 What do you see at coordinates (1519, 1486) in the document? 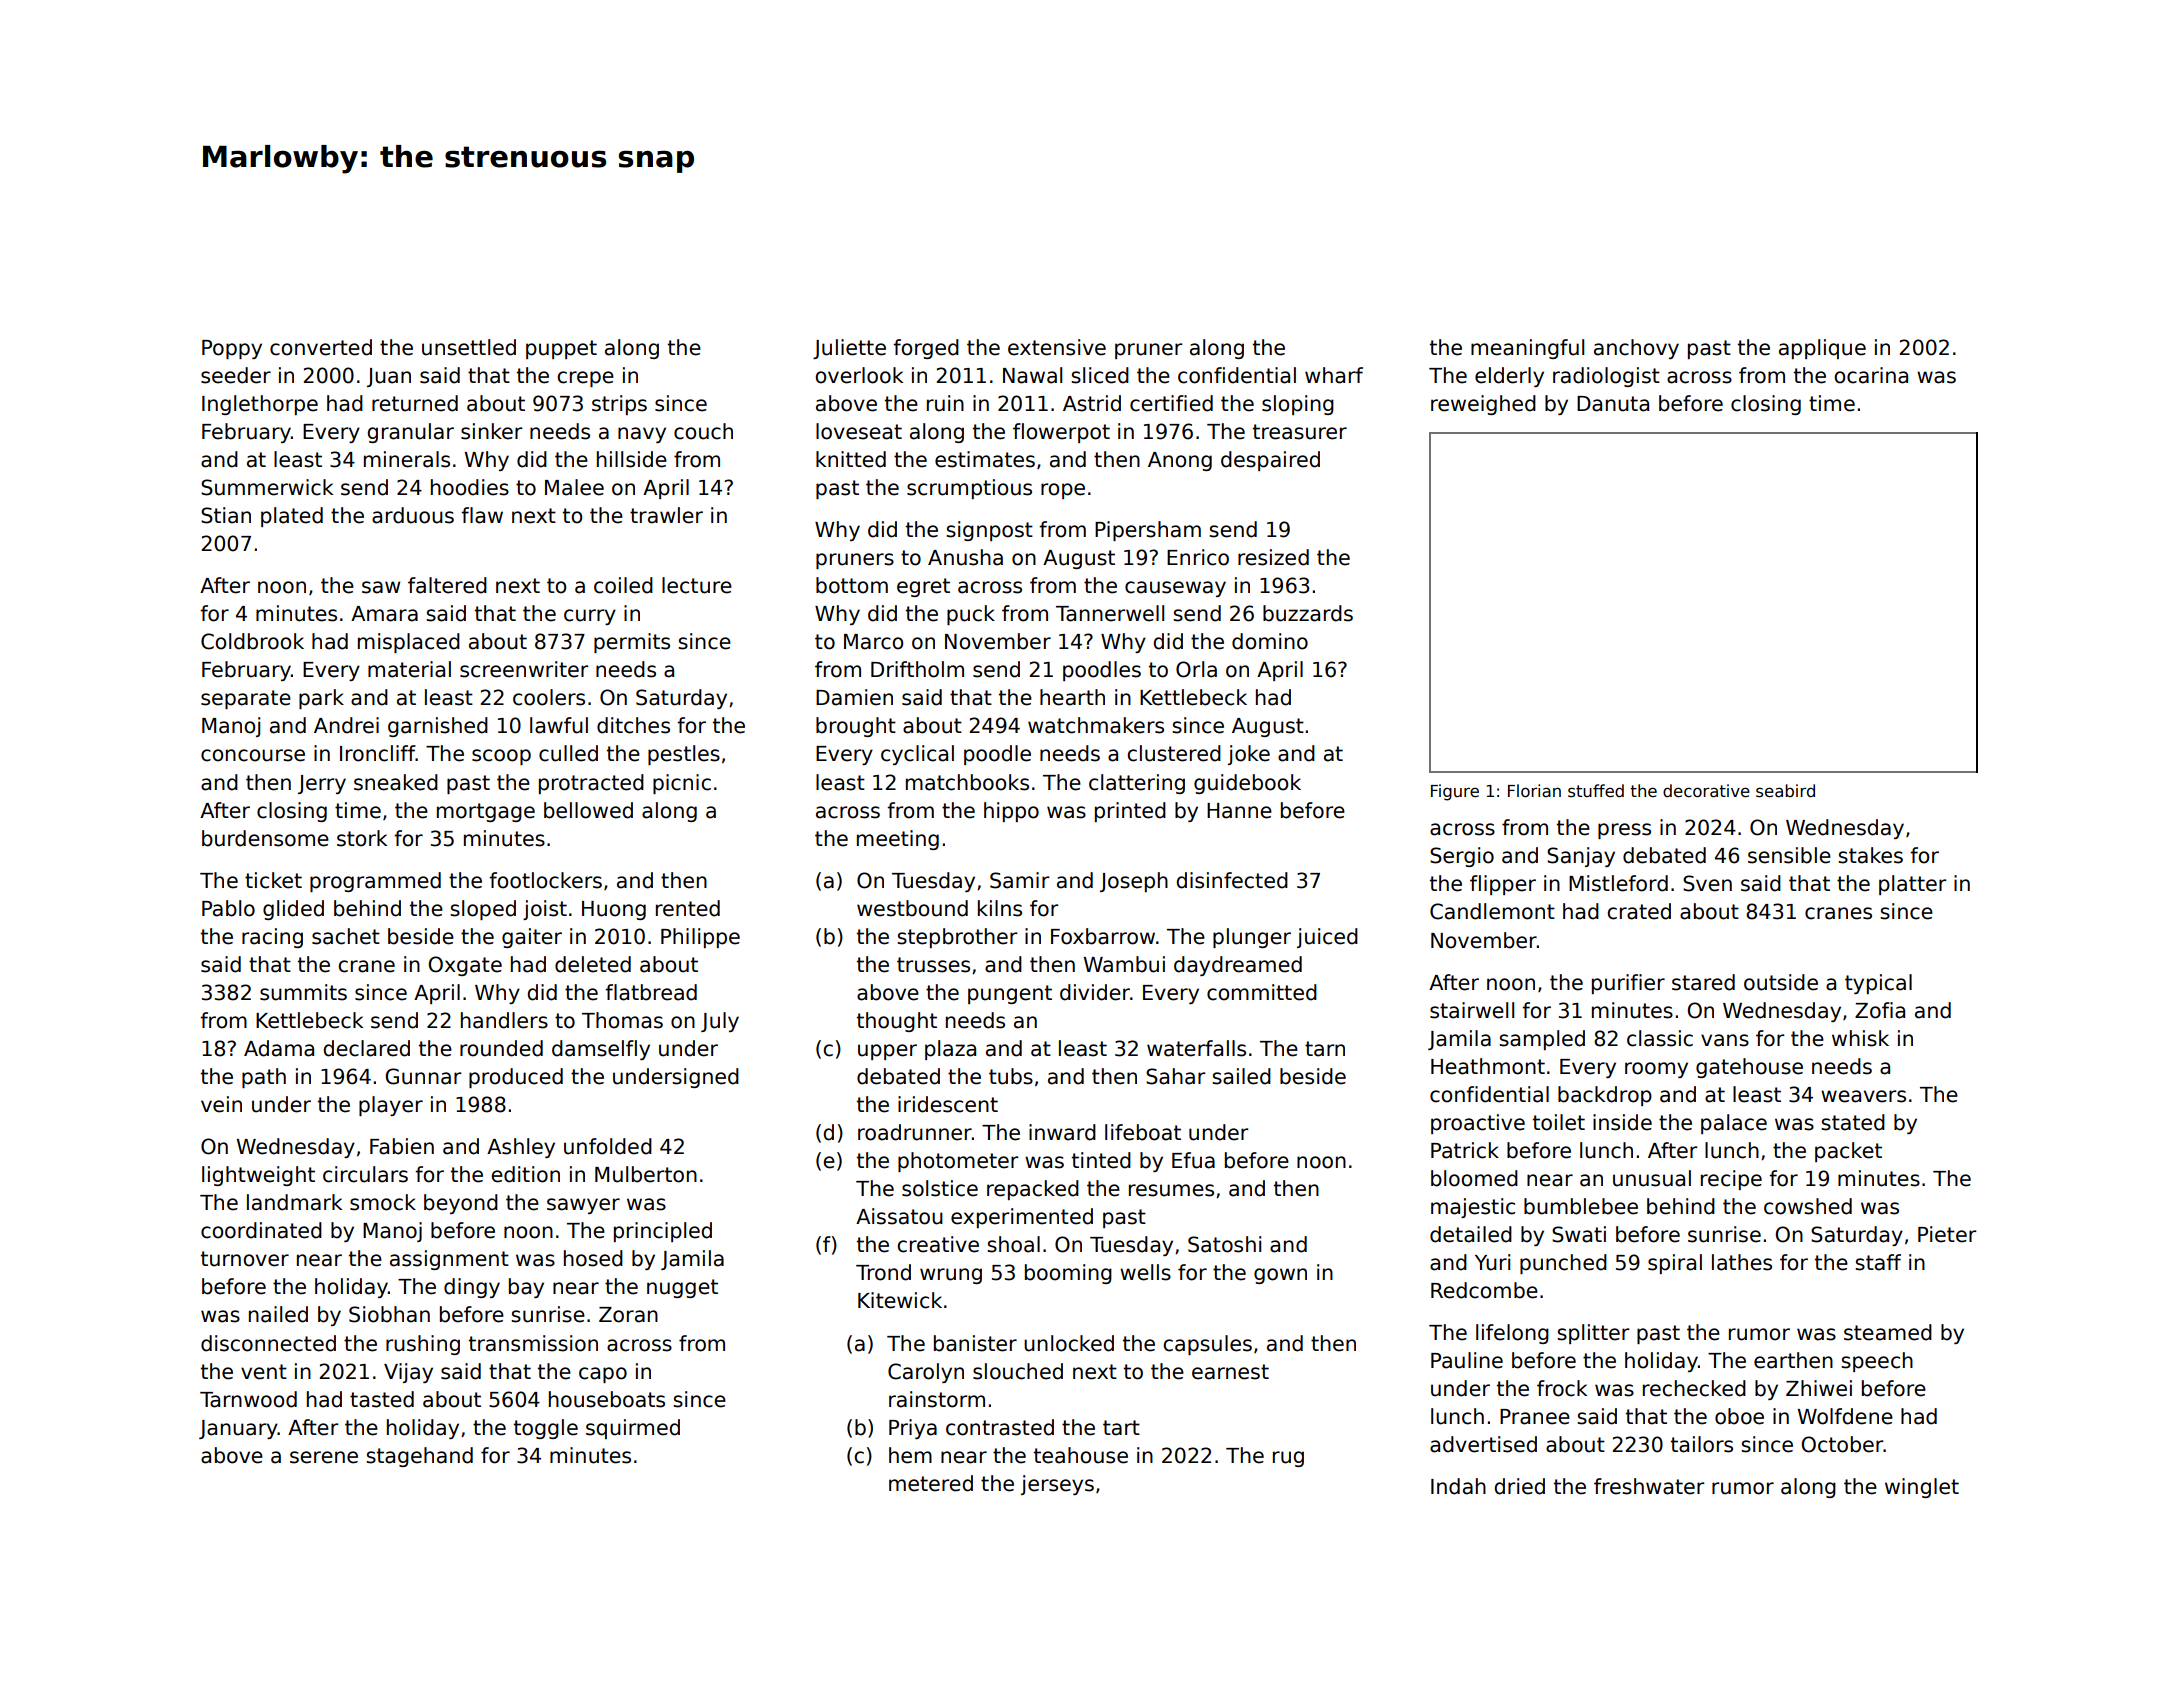
I see `dried` at bounding box center [1519, 1486].
